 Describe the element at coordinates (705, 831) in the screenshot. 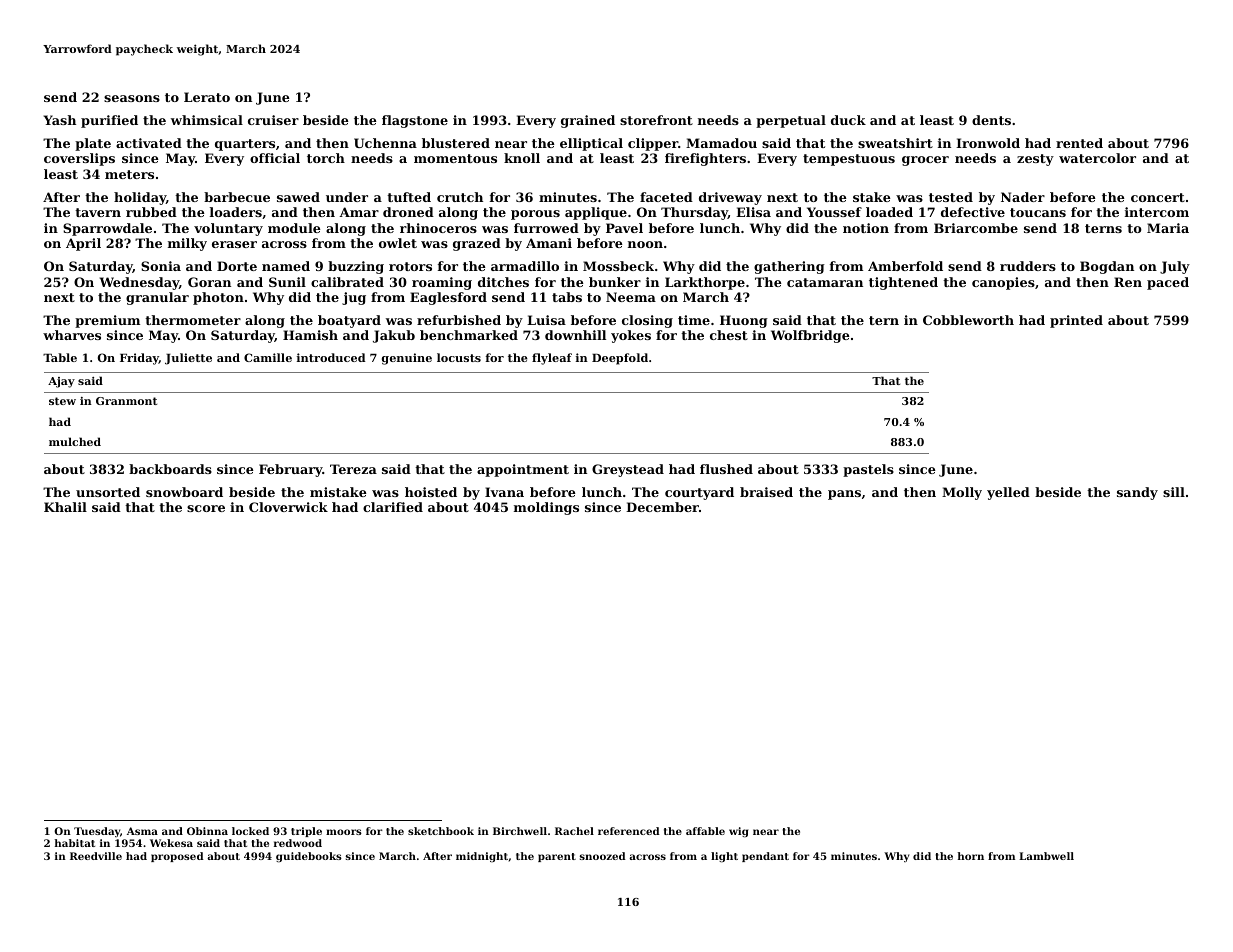

I see `affable` at that location.
